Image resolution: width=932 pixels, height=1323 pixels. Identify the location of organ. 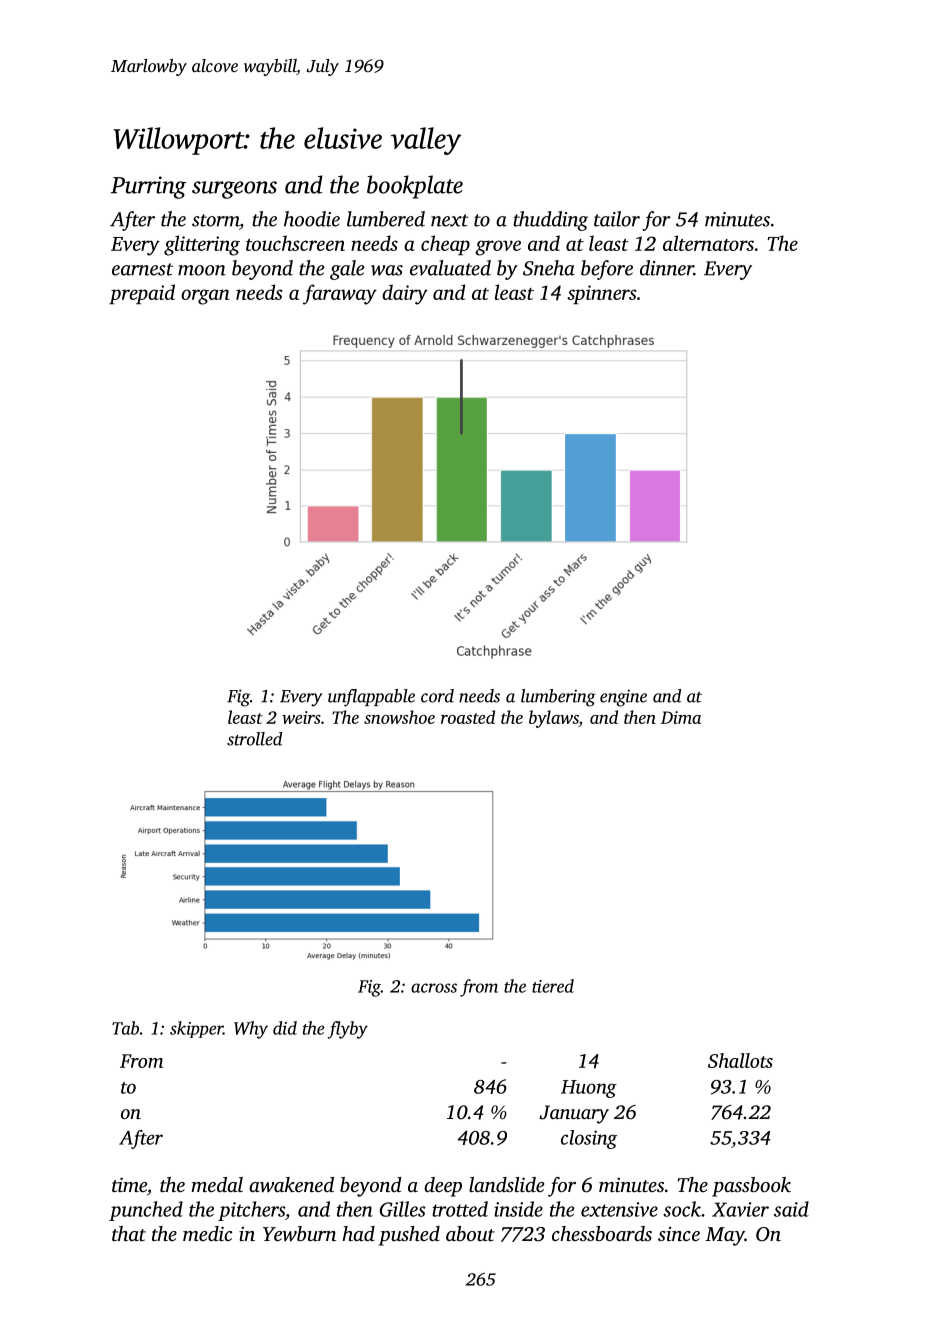
(205, 297).
